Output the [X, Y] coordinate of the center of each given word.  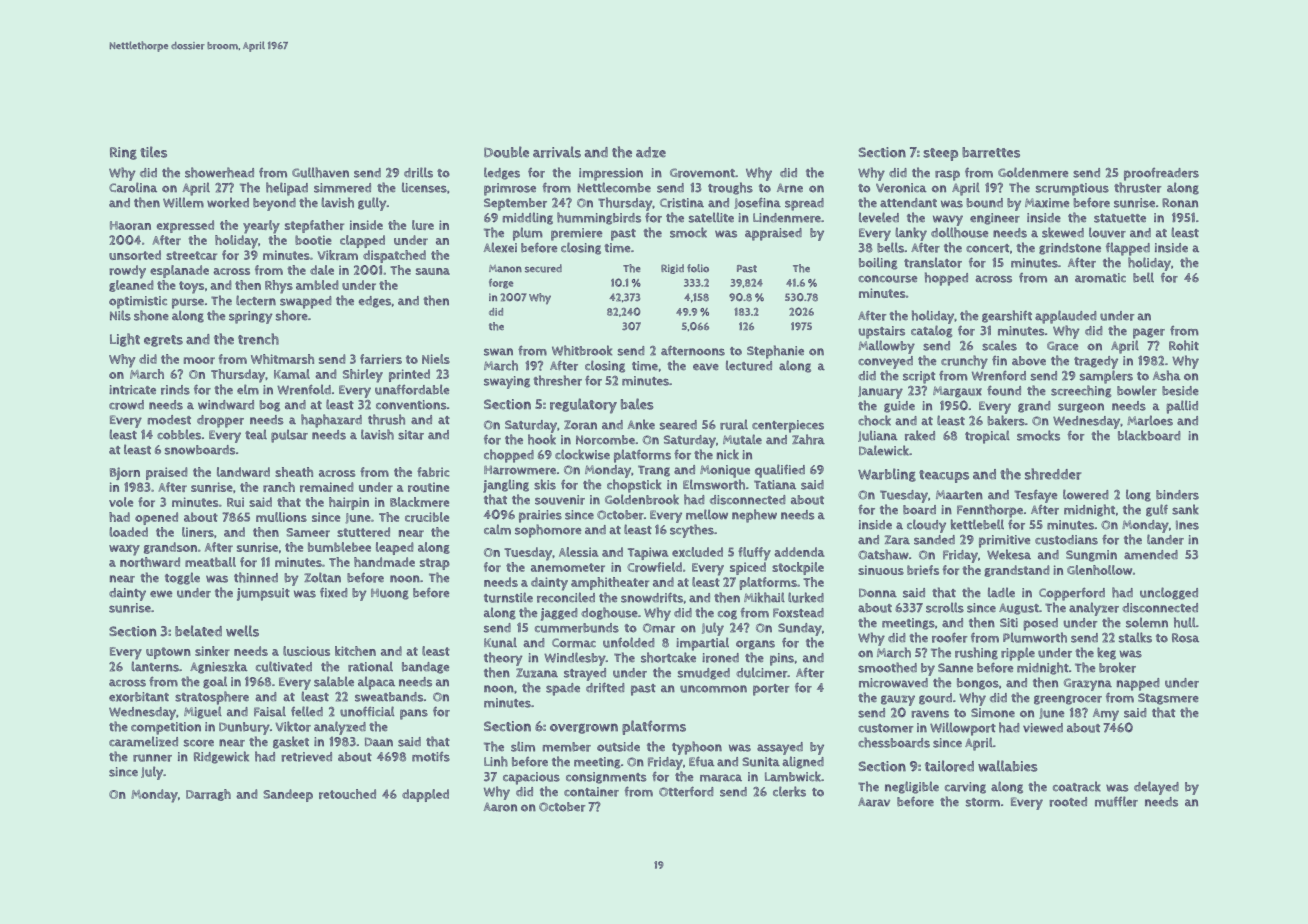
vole [121, 502]
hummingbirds [599, 218]
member [567, 747]
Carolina [133, 187]
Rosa [1185, 638]
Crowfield [654, 567]
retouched [347, 794]
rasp [947, 175]
